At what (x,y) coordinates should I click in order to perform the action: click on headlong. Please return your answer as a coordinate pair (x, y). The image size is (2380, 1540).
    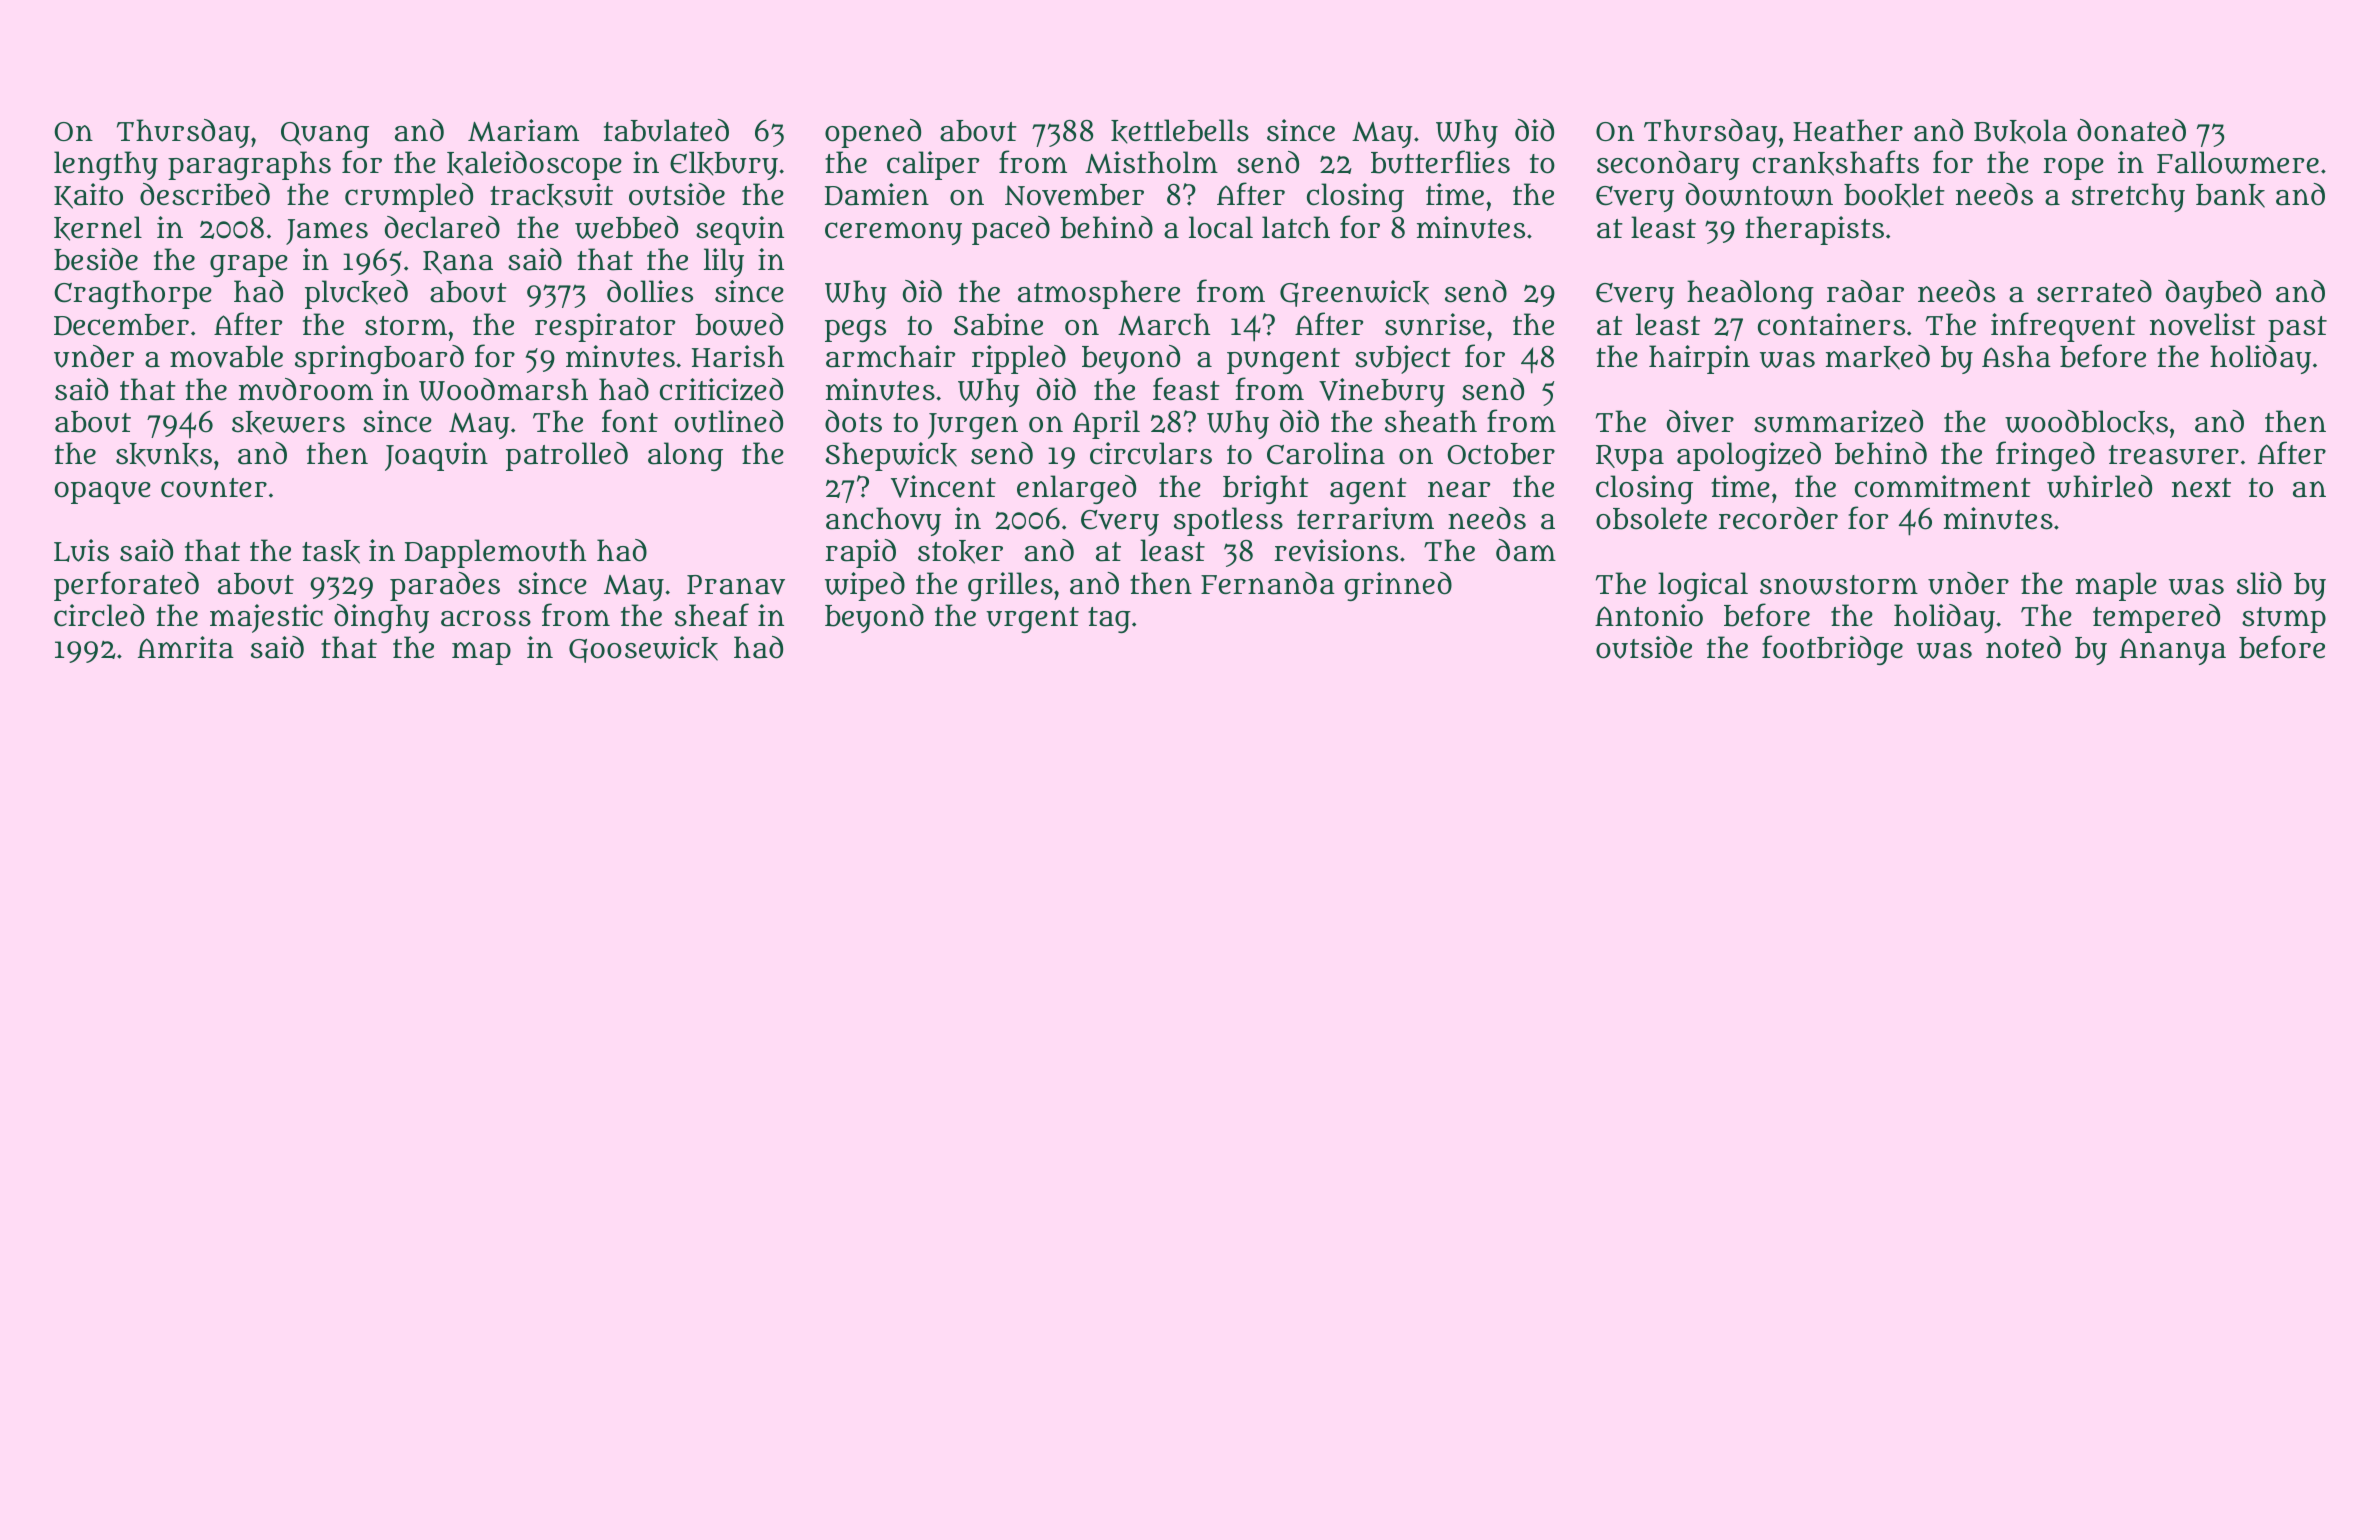
    Looking at the image, I should click on (1750, 294).
